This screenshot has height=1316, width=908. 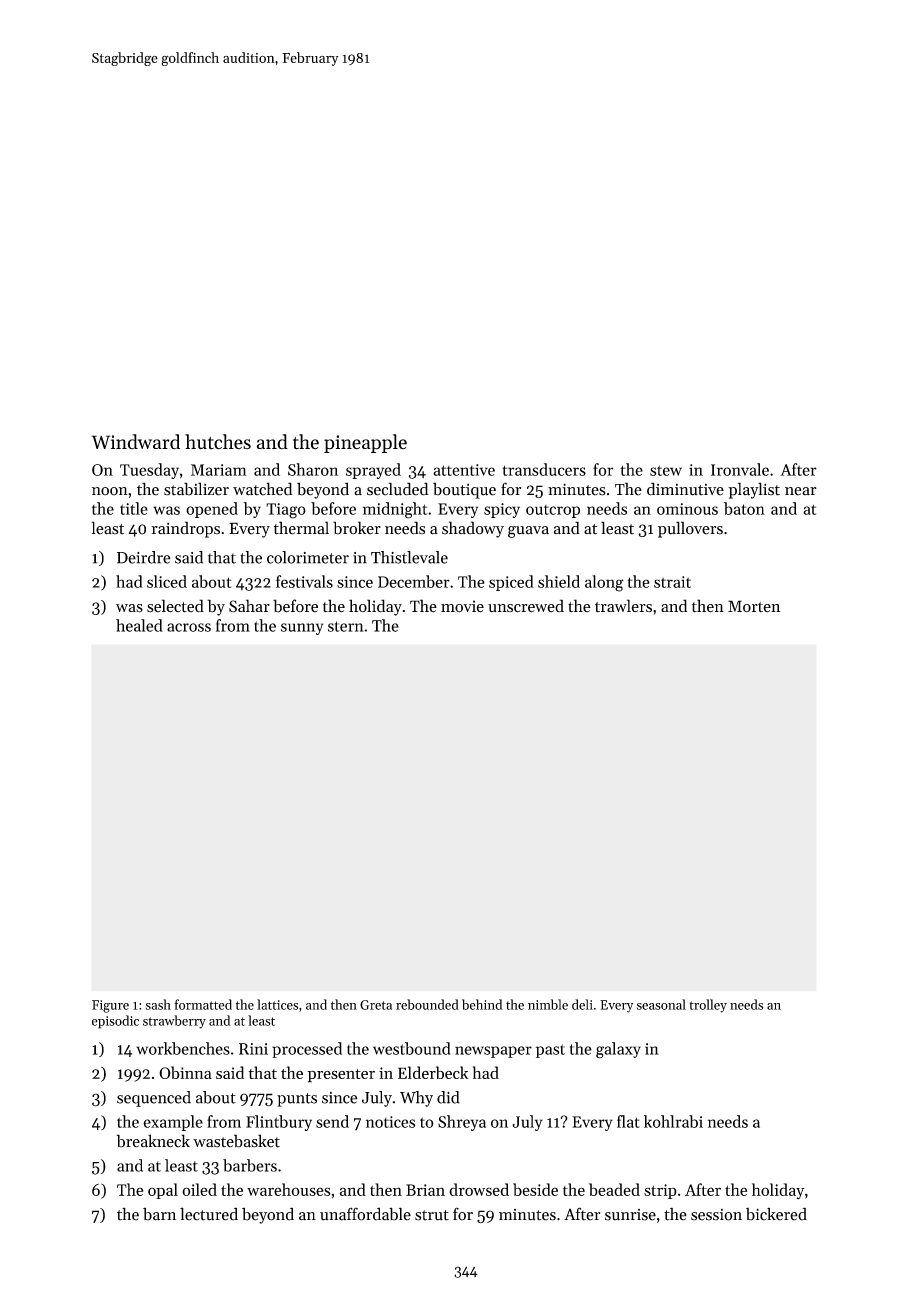 I want to click on unscrewed, so click(x=526, y=606).
